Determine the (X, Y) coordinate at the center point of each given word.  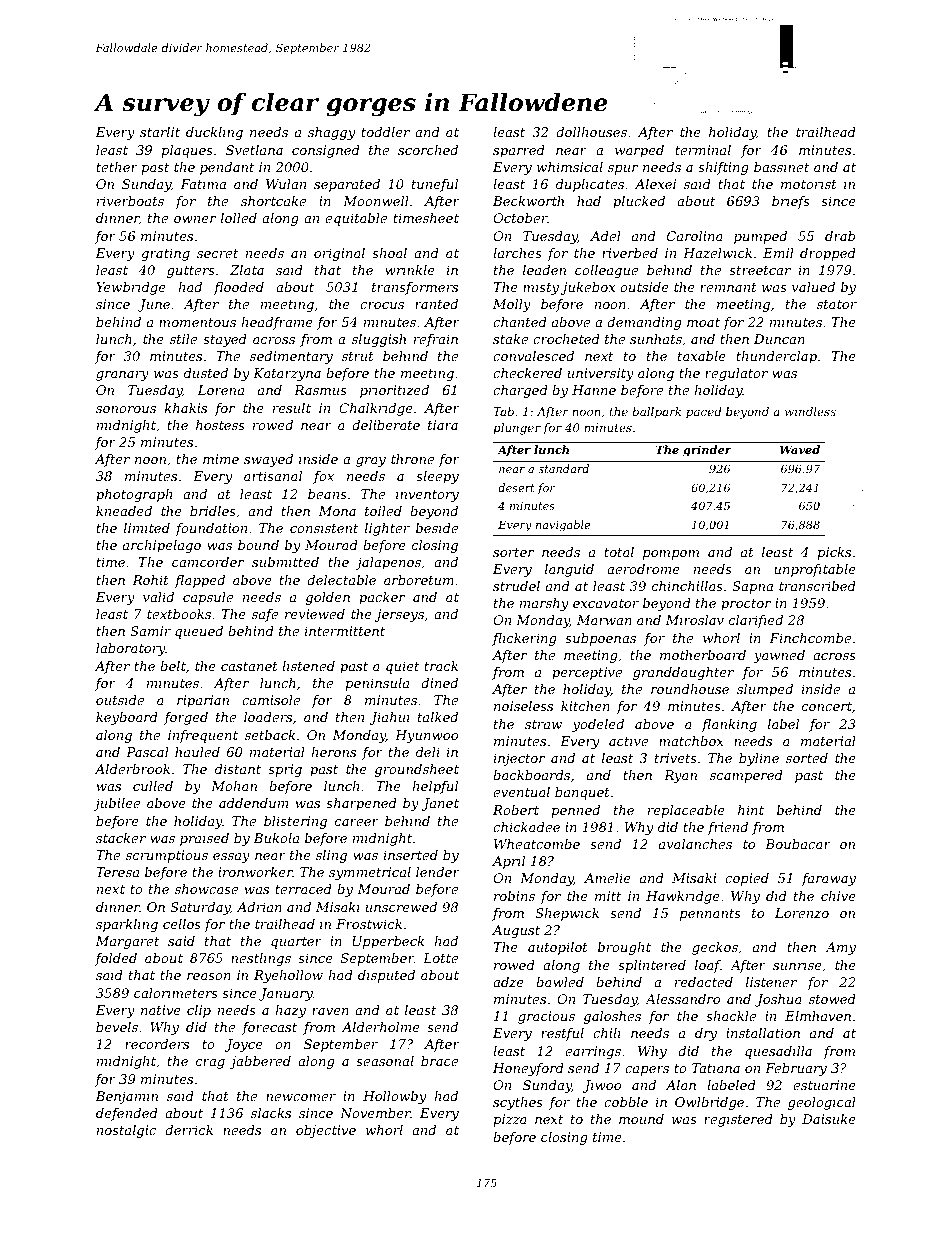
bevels (117, 1027)
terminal (703, 150)
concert (827, 706)
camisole (271, 700)
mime (221, 459)
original (339, 254)
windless (810, 411)
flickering (524, 639)
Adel (605, 236)
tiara (443, 425)
